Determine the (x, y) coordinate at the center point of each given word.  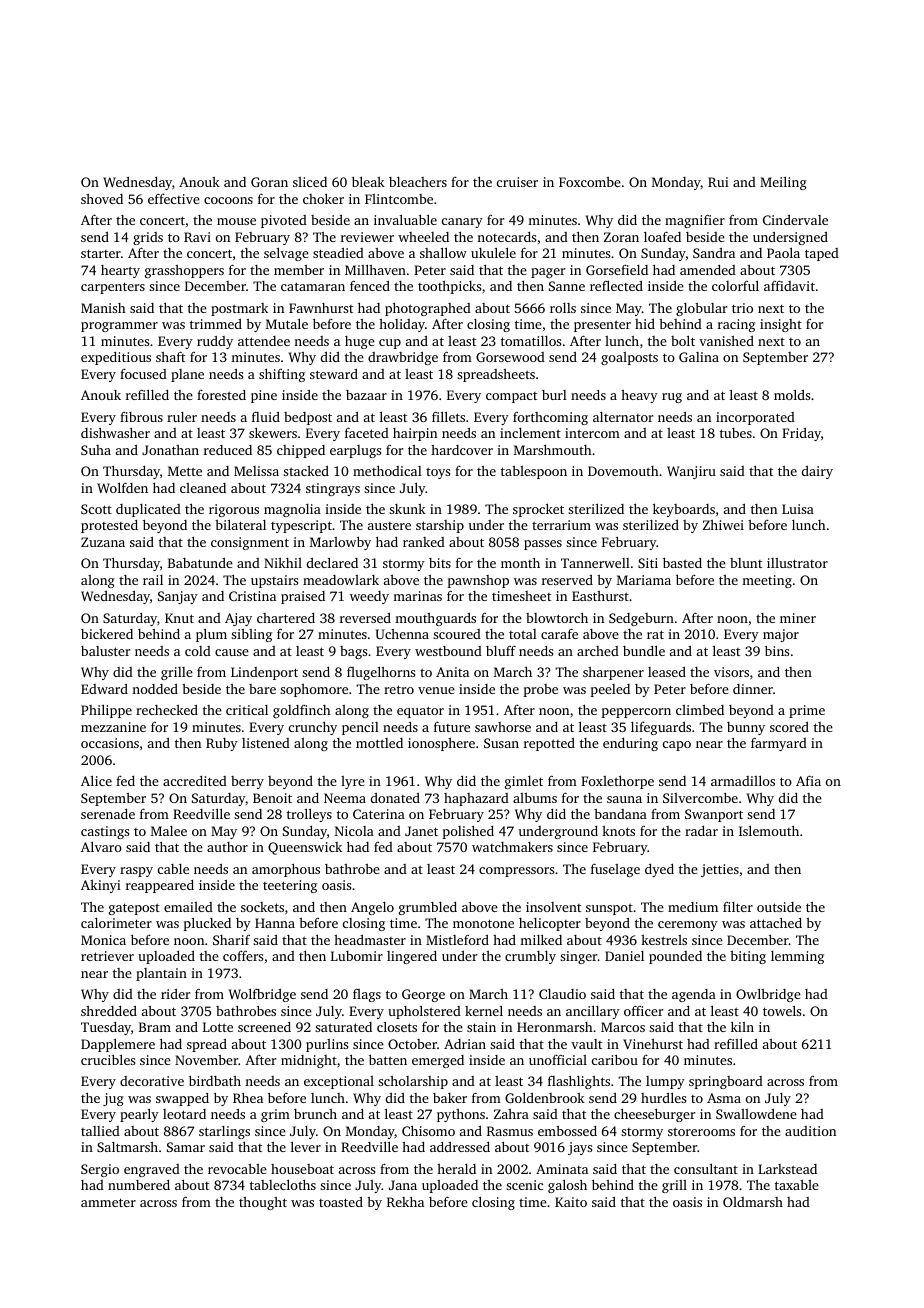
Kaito (571, 1202)
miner (798, 618)
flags (367, 995)
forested (221, 395)
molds (792, 394)
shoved (102, 199)
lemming (797, 957)
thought (263, 1203)
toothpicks (449, 287)
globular (701, 309)
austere (389, 526)
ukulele (493, 252)
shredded (109, 1011)
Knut (179, 618)
